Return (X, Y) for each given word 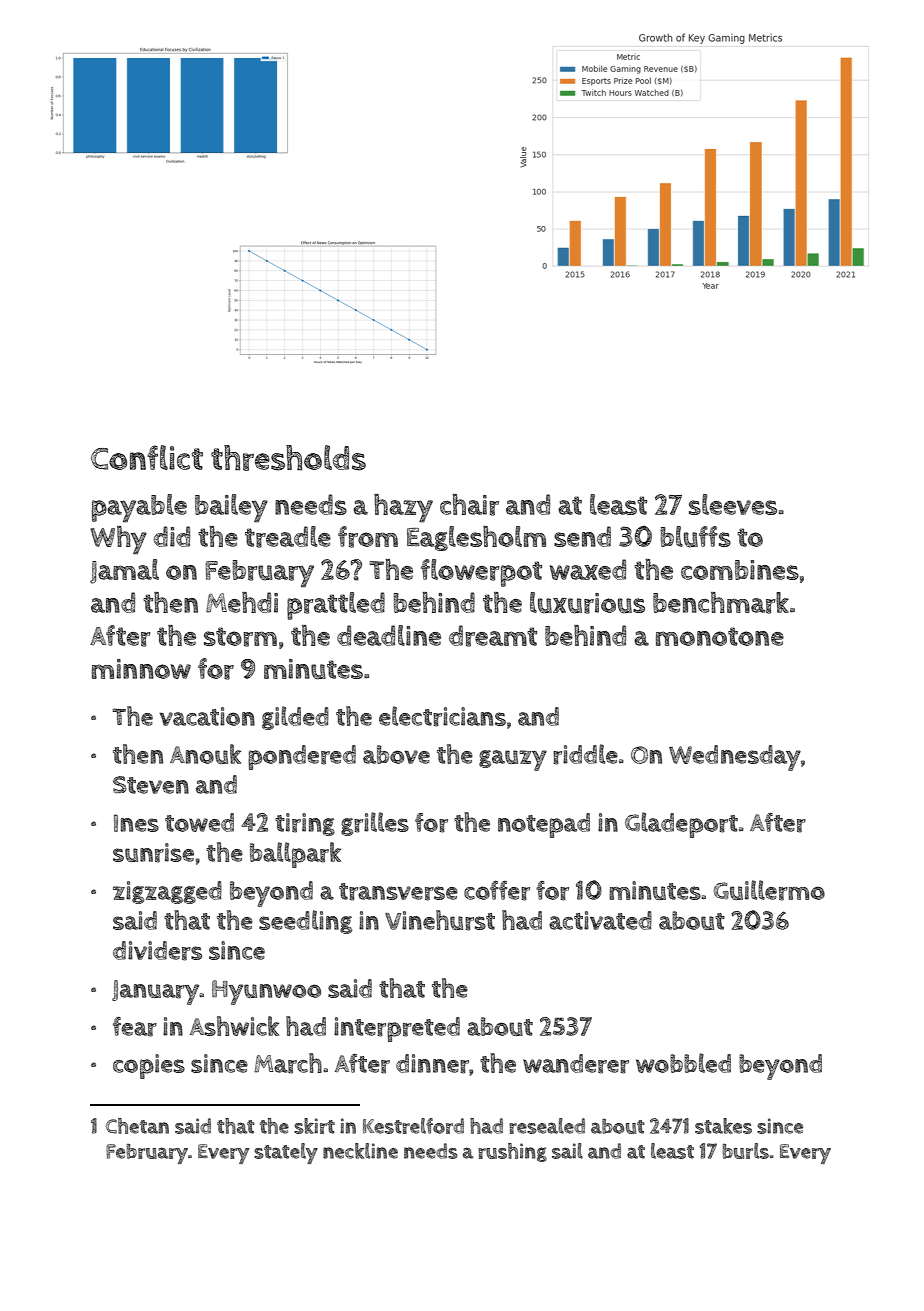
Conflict (147, 457)
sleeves (733, 504)
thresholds (288, 458)
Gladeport (681, 825)
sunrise (153, 853)
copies (149, 1066)
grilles (375, 824)
